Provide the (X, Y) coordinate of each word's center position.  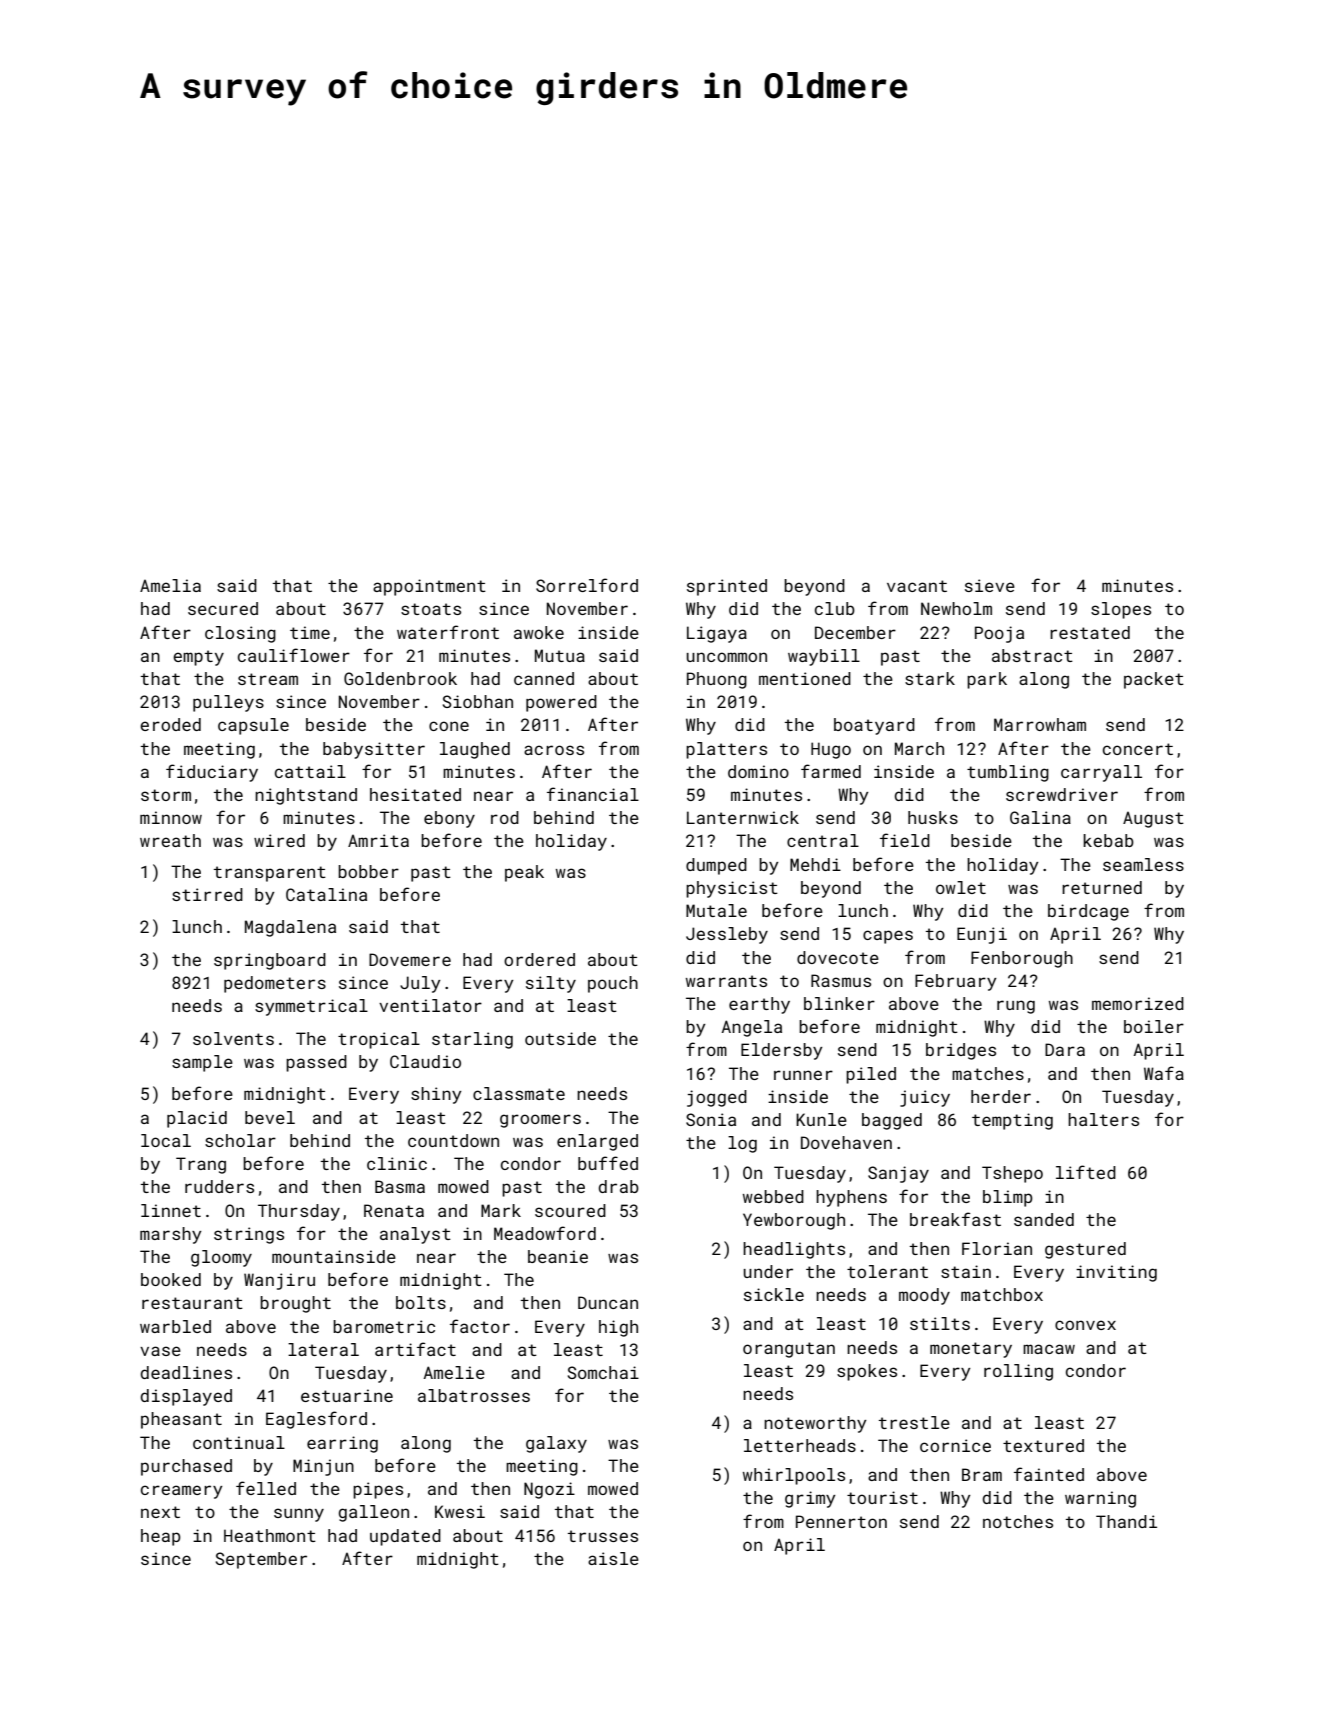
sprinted (727, 587)
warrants (726, 981)
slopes (1121, 610)
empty (198, 658)
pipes (378, 1490)
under (768, 1271)
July (420, 984)
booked (171, 1279)
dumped (716, 866)
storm (166, 795)
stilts (940, 1323)
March (919, 748)
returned (1102, 887)
